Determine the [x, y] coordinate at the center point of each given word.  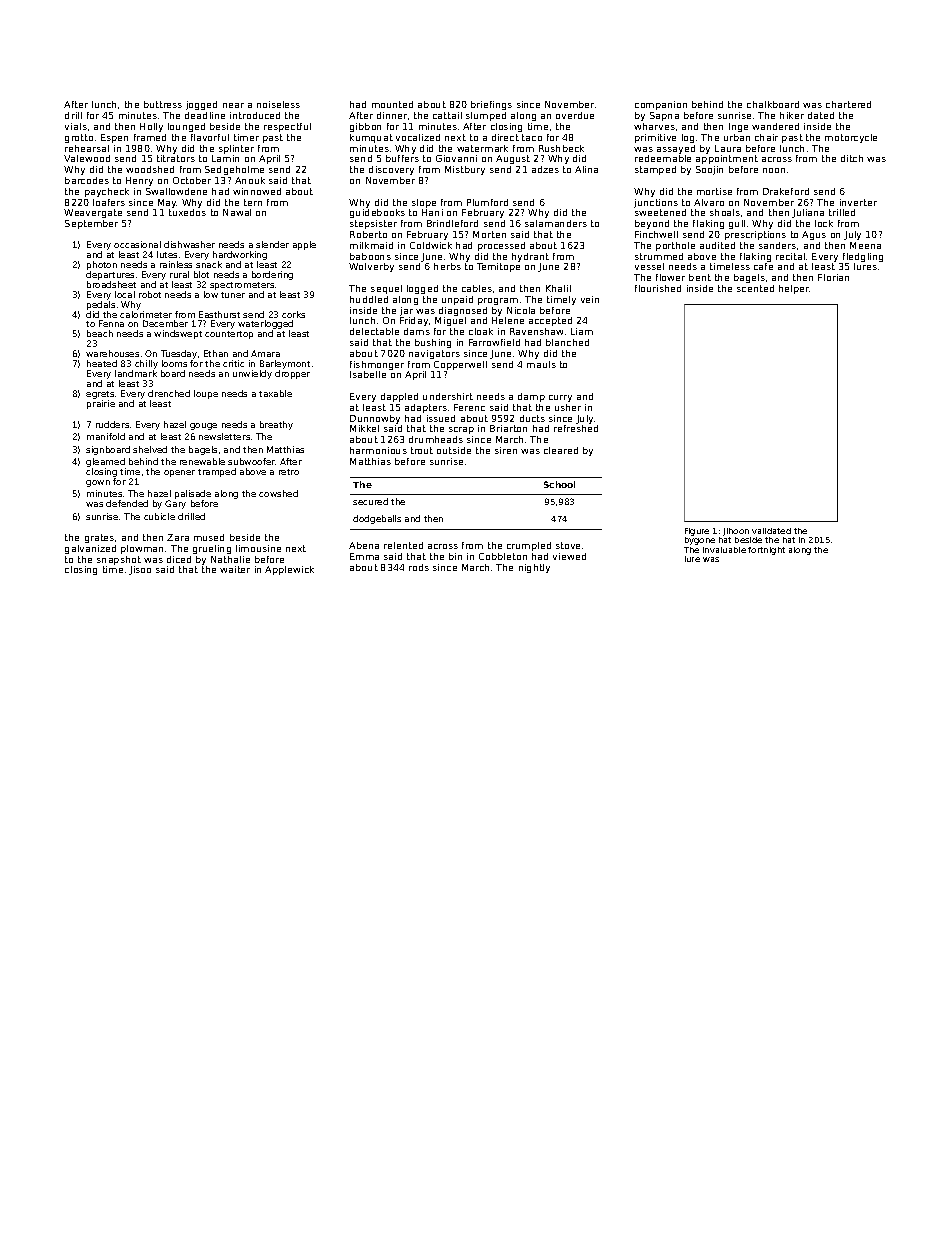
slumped [486, 116]
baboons [370, 256]
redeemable [663, 158]
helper [794, 289]
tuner [233, 295]
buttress [163, 104]
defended [127, 503]
